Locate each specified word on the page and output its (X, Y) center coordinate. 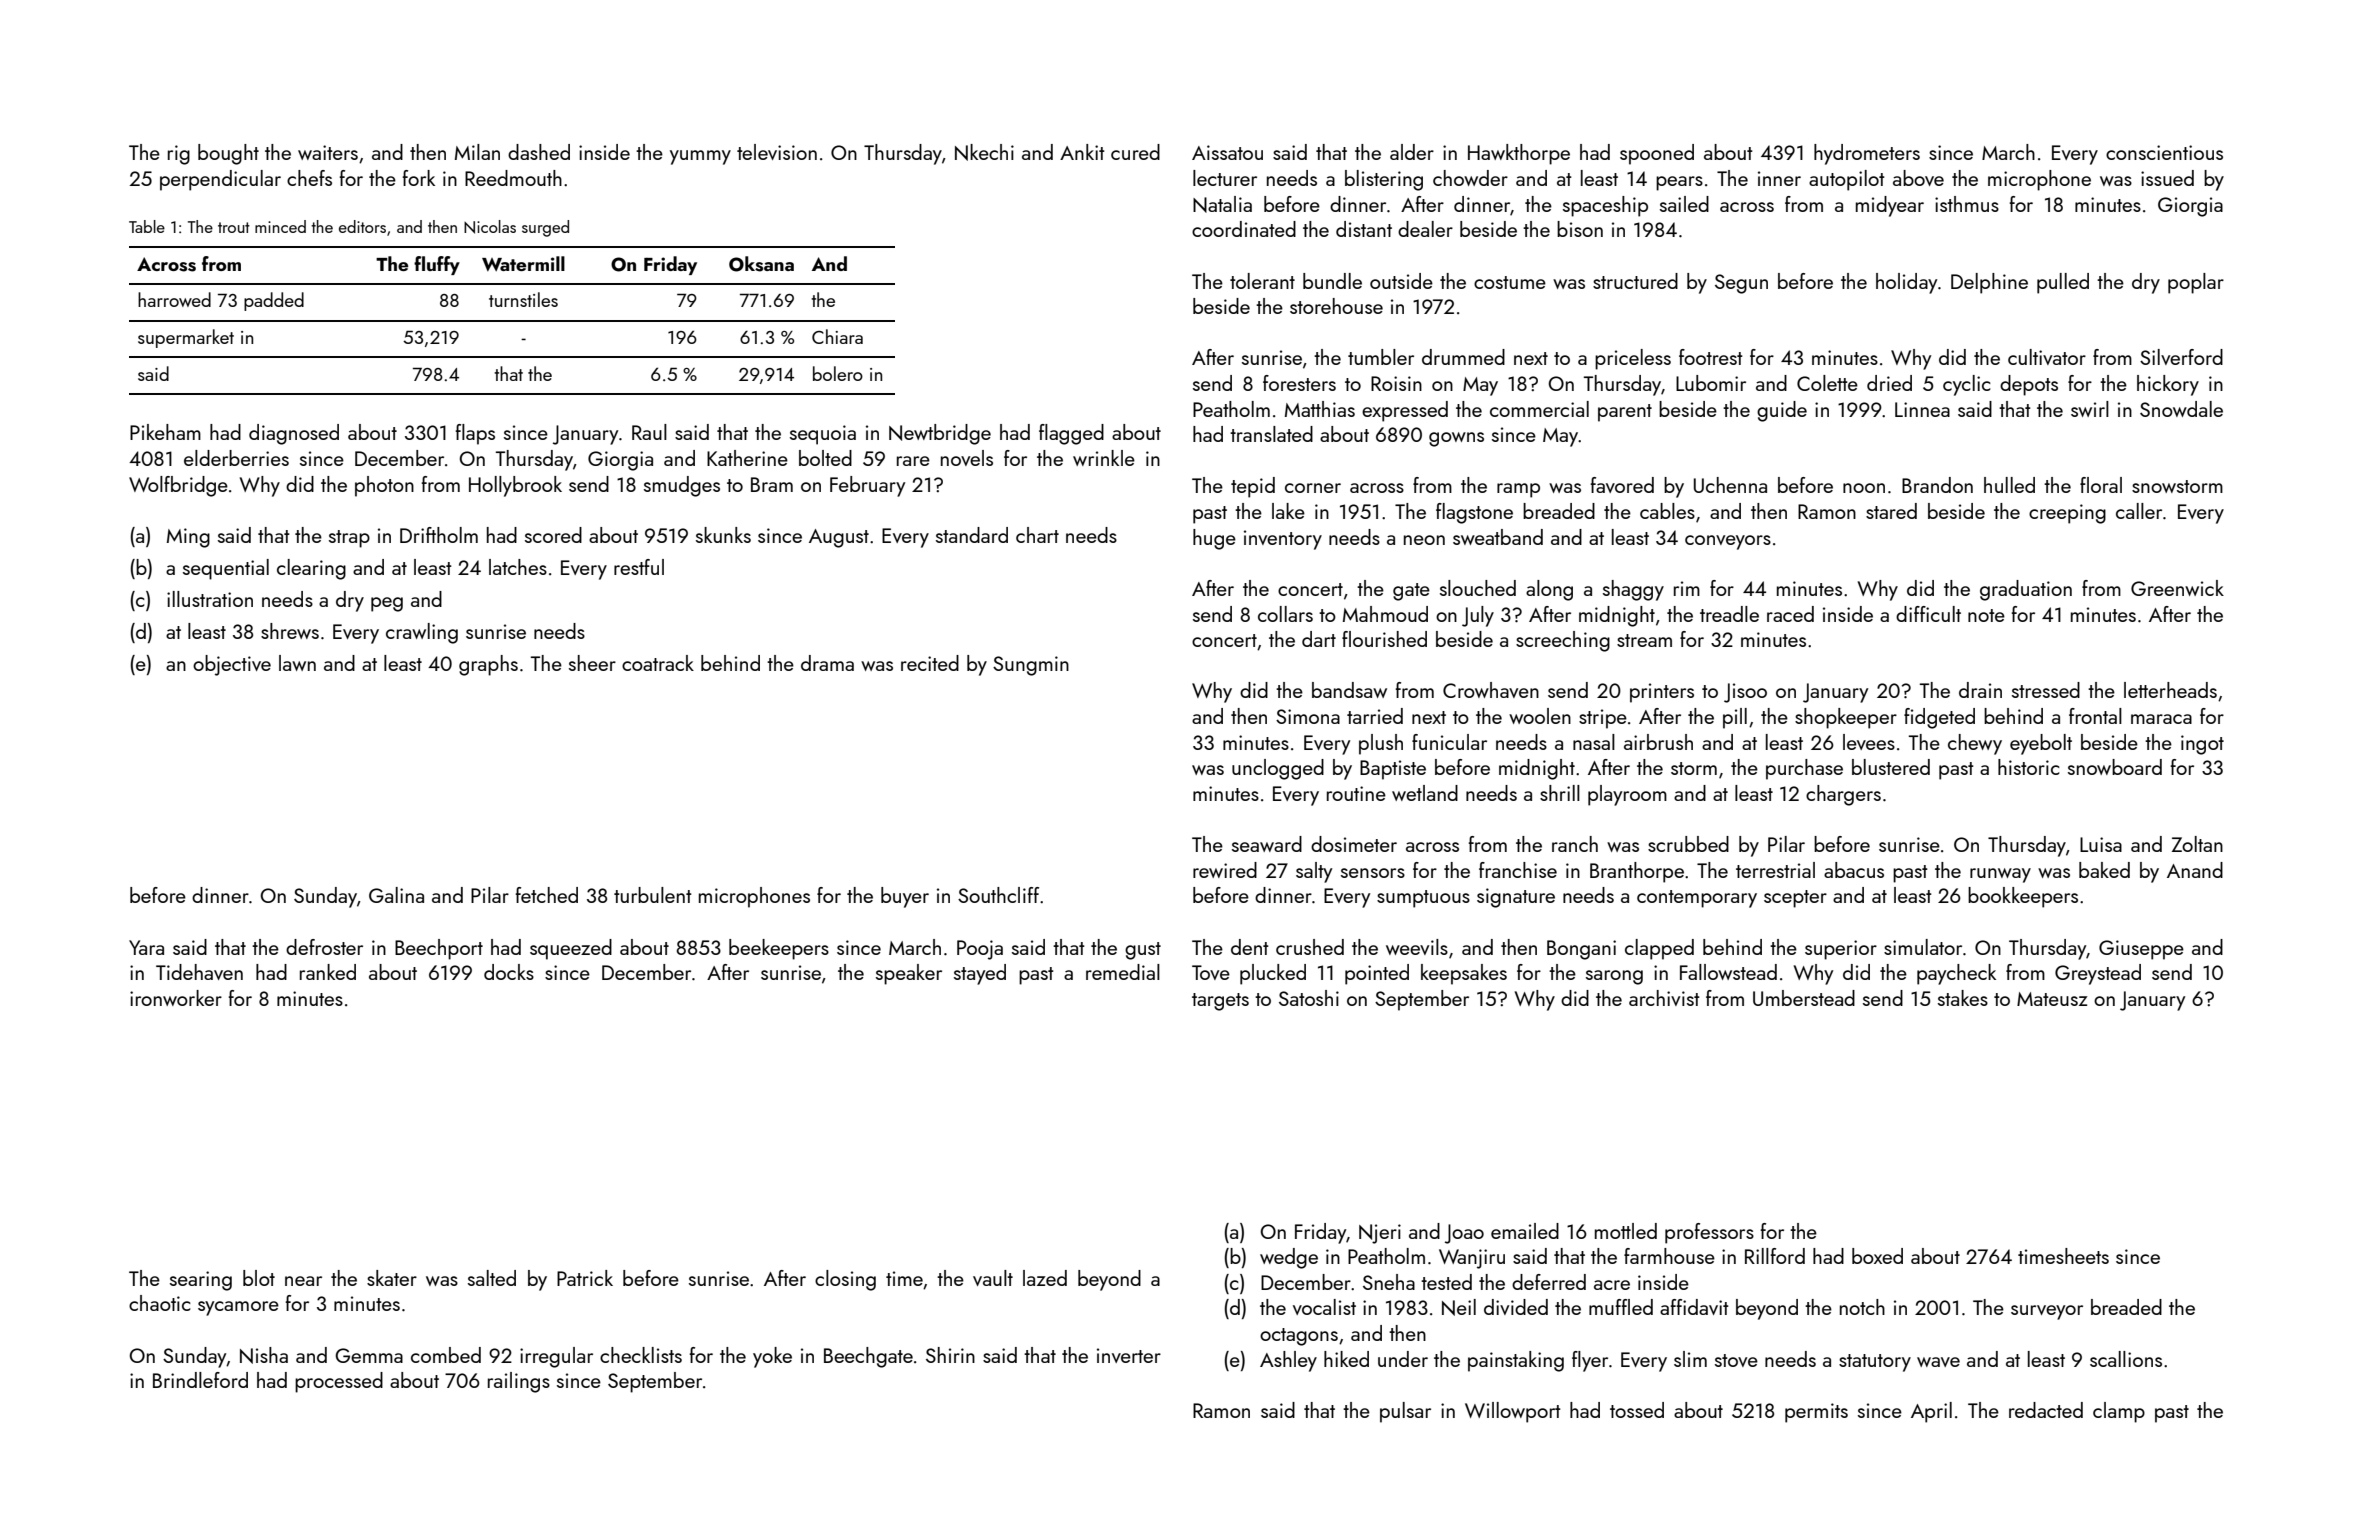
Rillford (1775, 1256)
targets (1220, 1002)
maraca (2161, 719)
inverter (1129, 1355)
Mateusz (2052, 999)
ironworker (176, 998)
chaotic (160, 1303)
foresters (1299, 383)
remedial (1123, 972)
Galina (396, 895)
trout (234, 227)
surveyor (2047, 1312)
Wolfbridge (178, 486)
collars (1285, 614)
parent (1625, 413)
